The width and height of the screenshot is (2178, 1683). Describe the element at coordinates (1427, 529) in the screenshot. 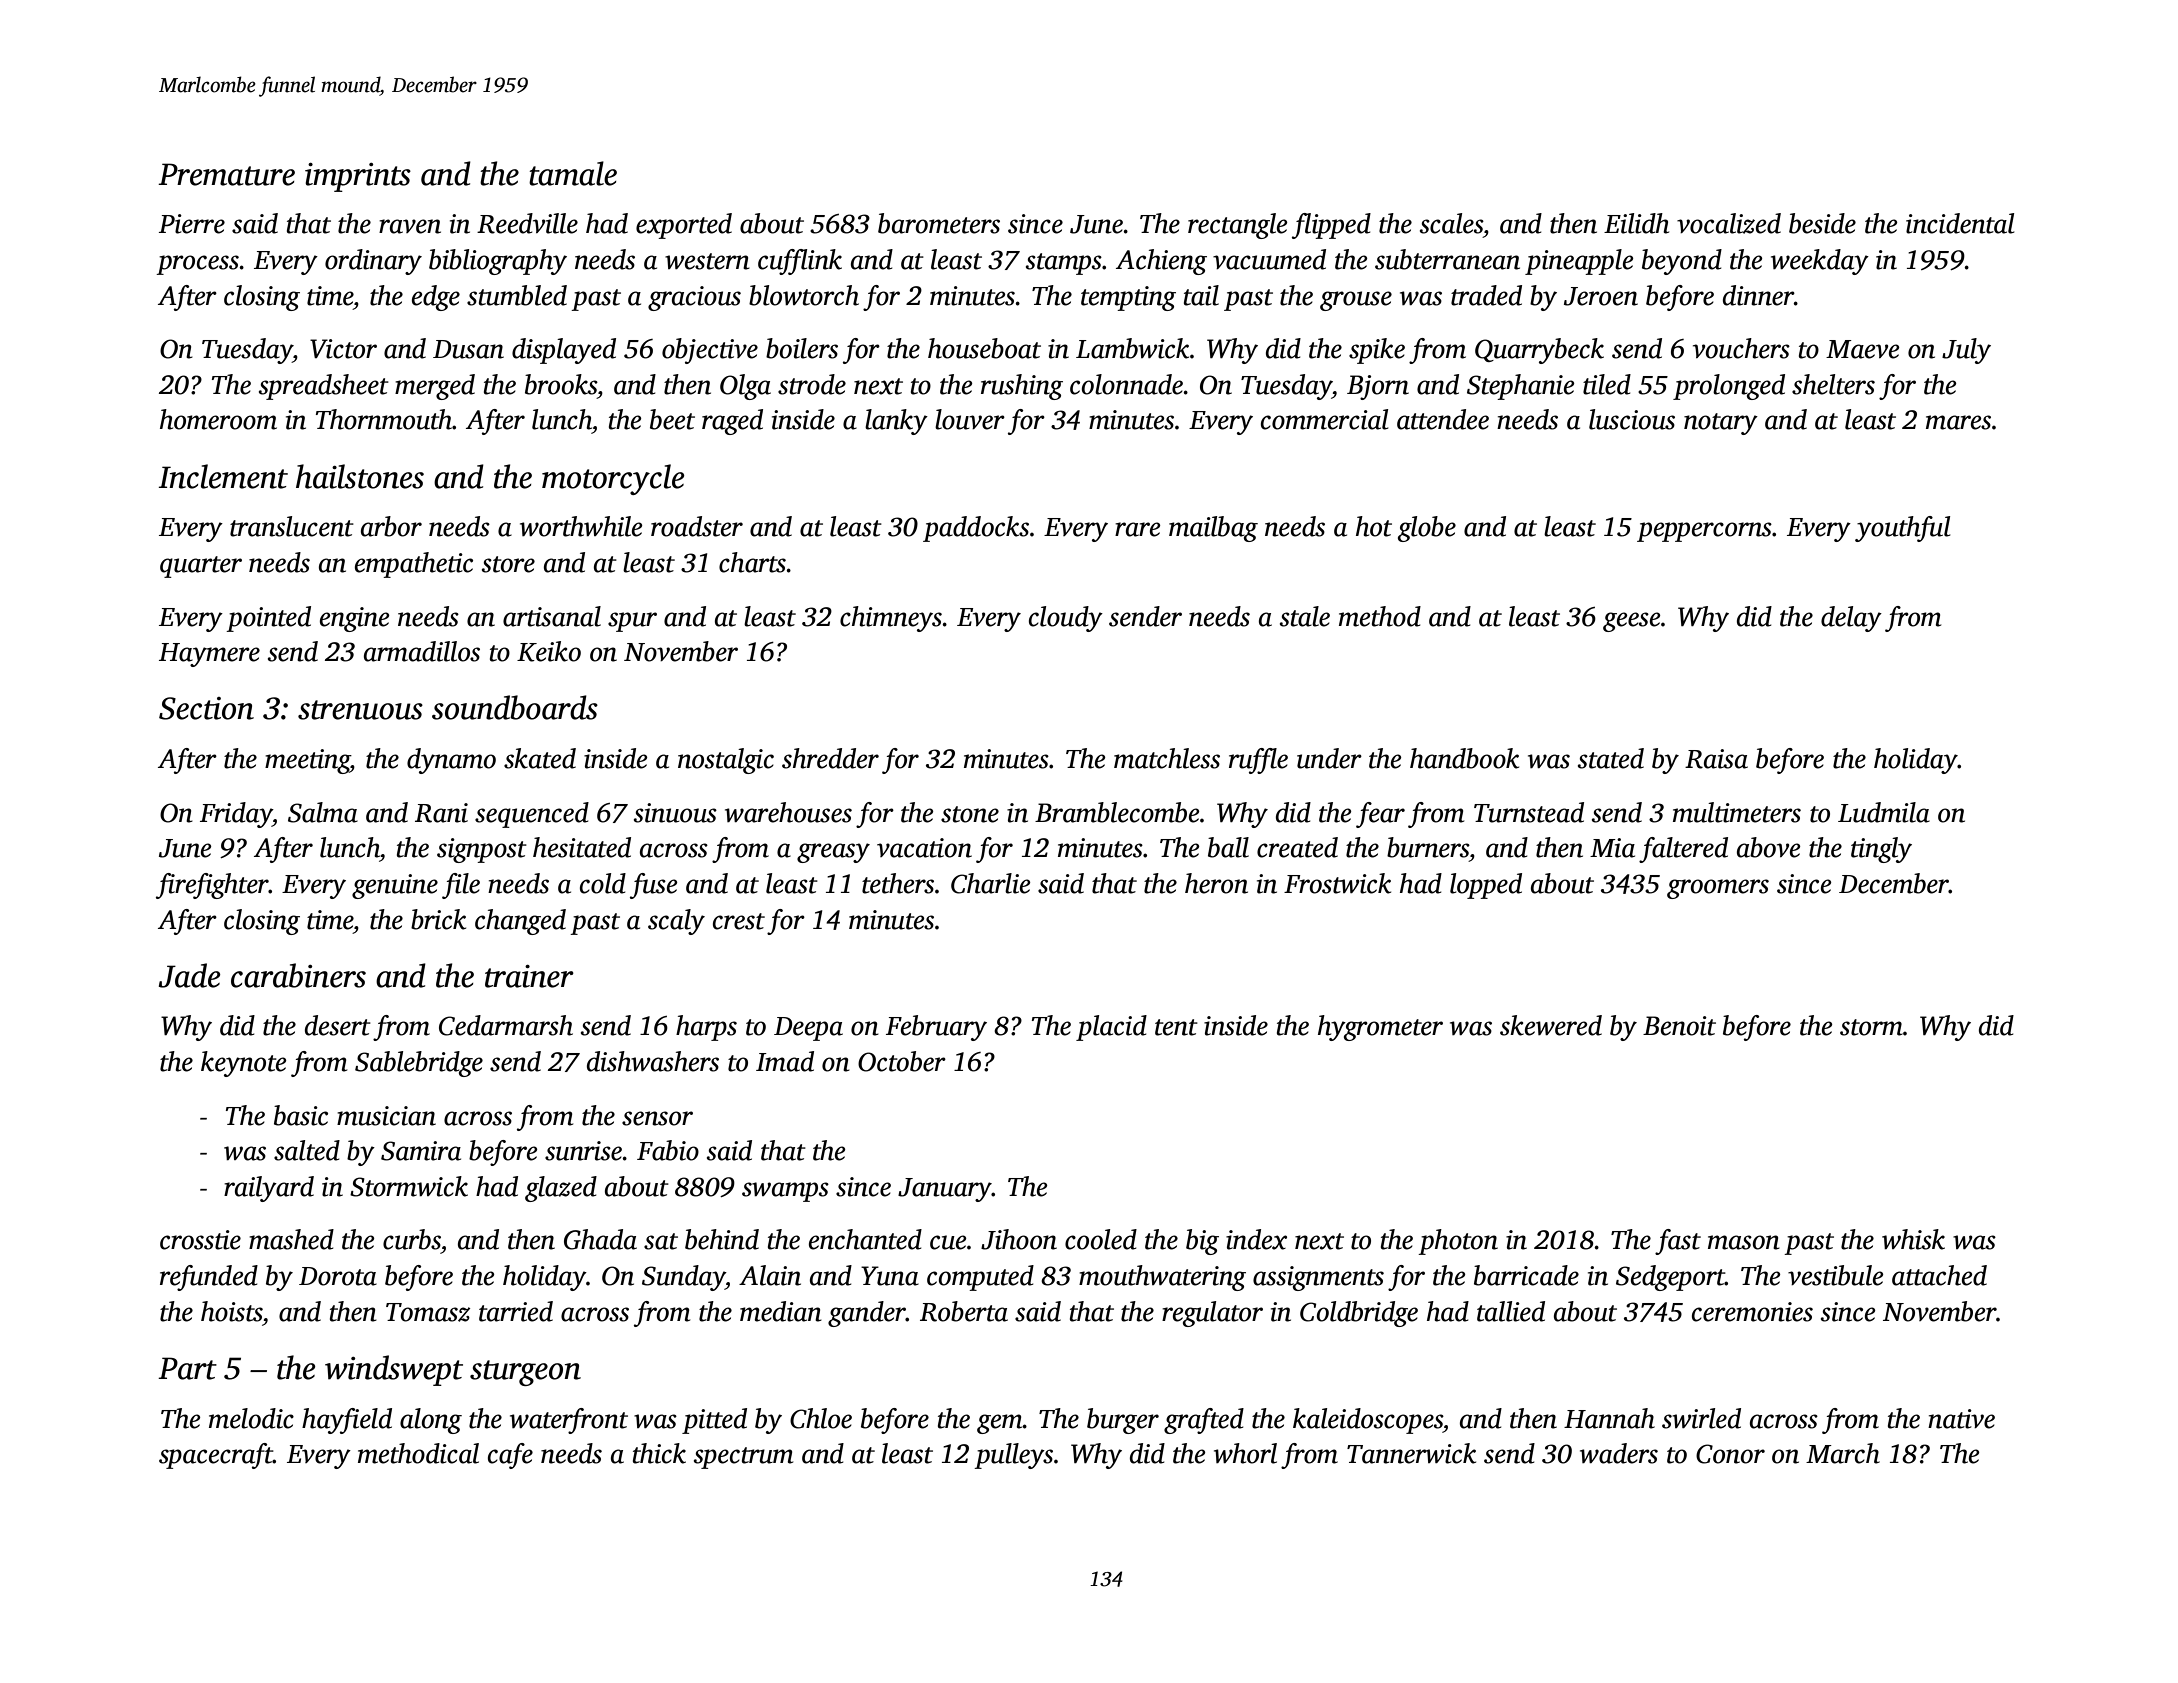

I see `globe` at that location.
